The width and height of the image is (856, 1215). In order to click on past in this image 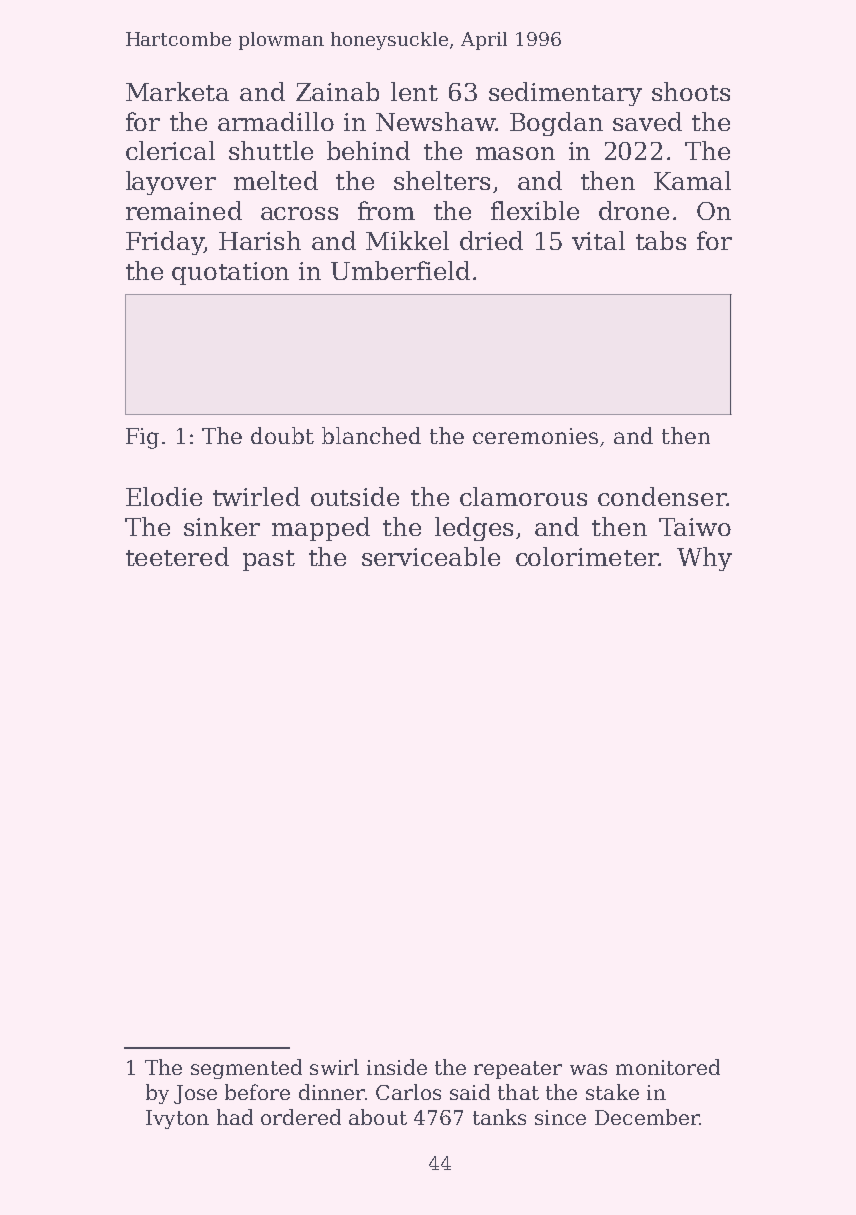, I will do `click(269, 560)`.
